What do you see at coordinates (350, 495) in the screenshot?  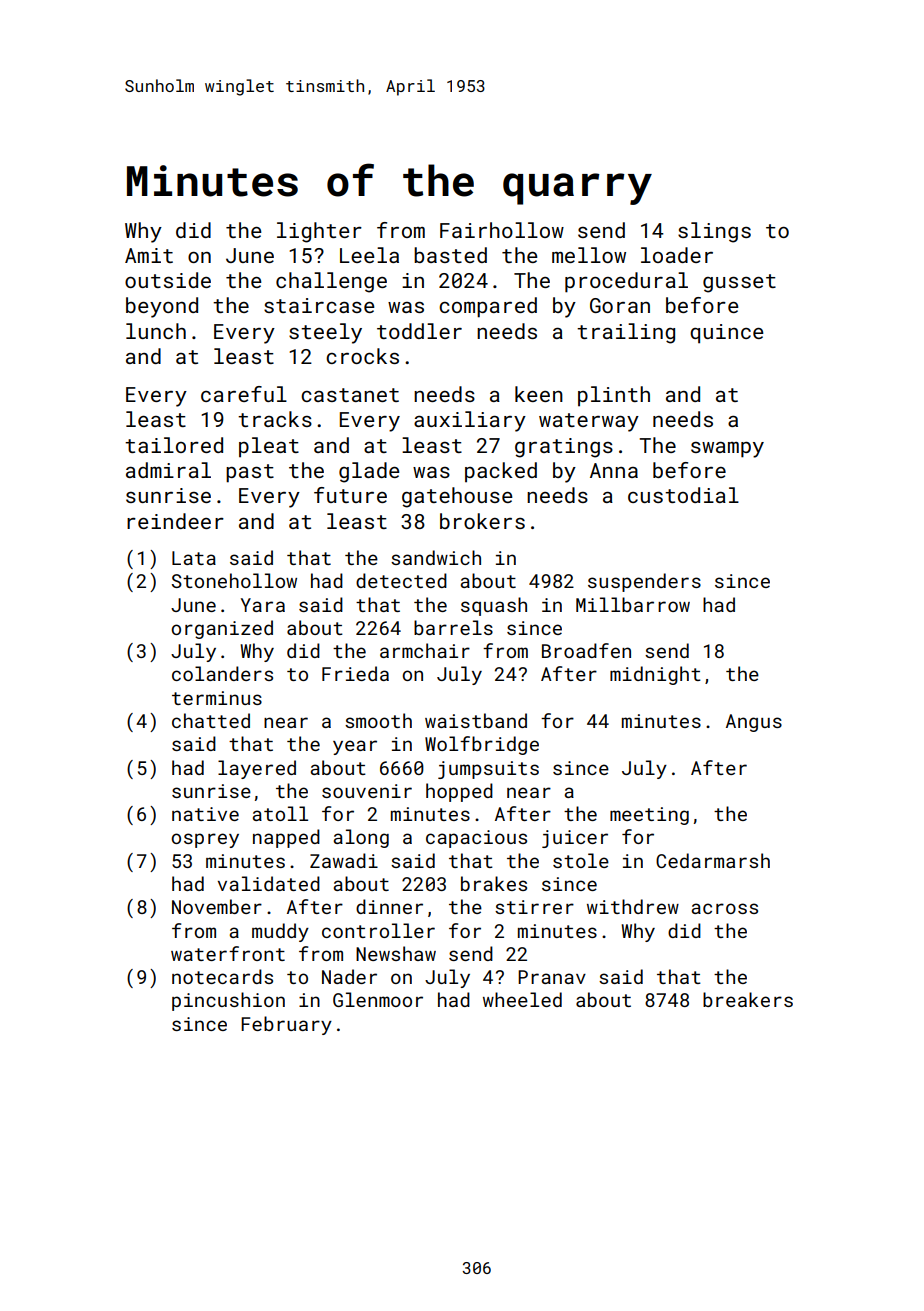 I see `future` at bounding box center [350, 495].
